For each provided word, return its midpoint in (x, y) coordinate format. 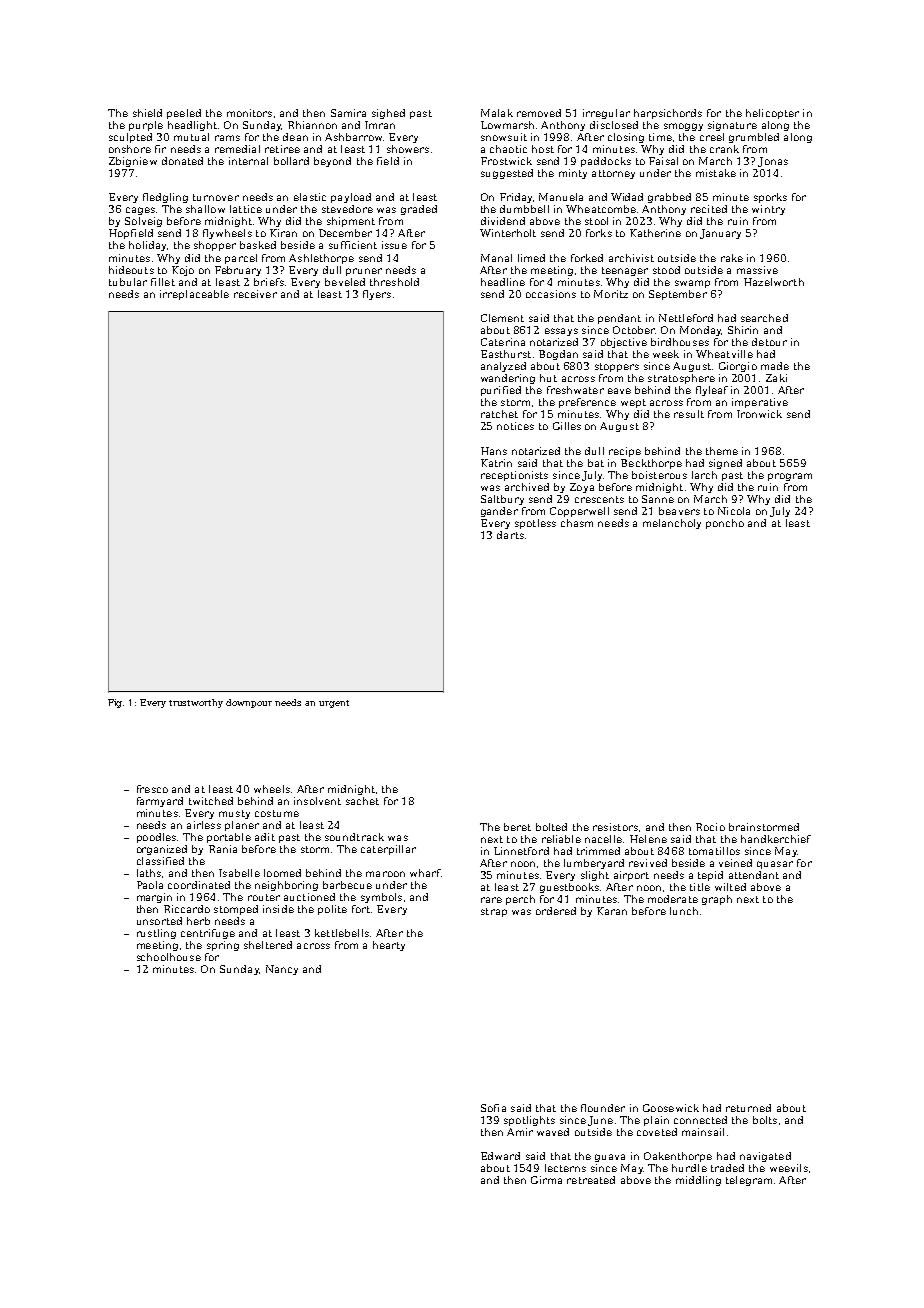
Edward (500, 1156)
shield (147, 113)
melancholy (672, 524)
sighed (388, 114)
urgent (334, 704)
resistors (615, 827)
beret (517, 827)
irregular (606, 114)
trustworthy (196, 703)
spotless (535, 524)
